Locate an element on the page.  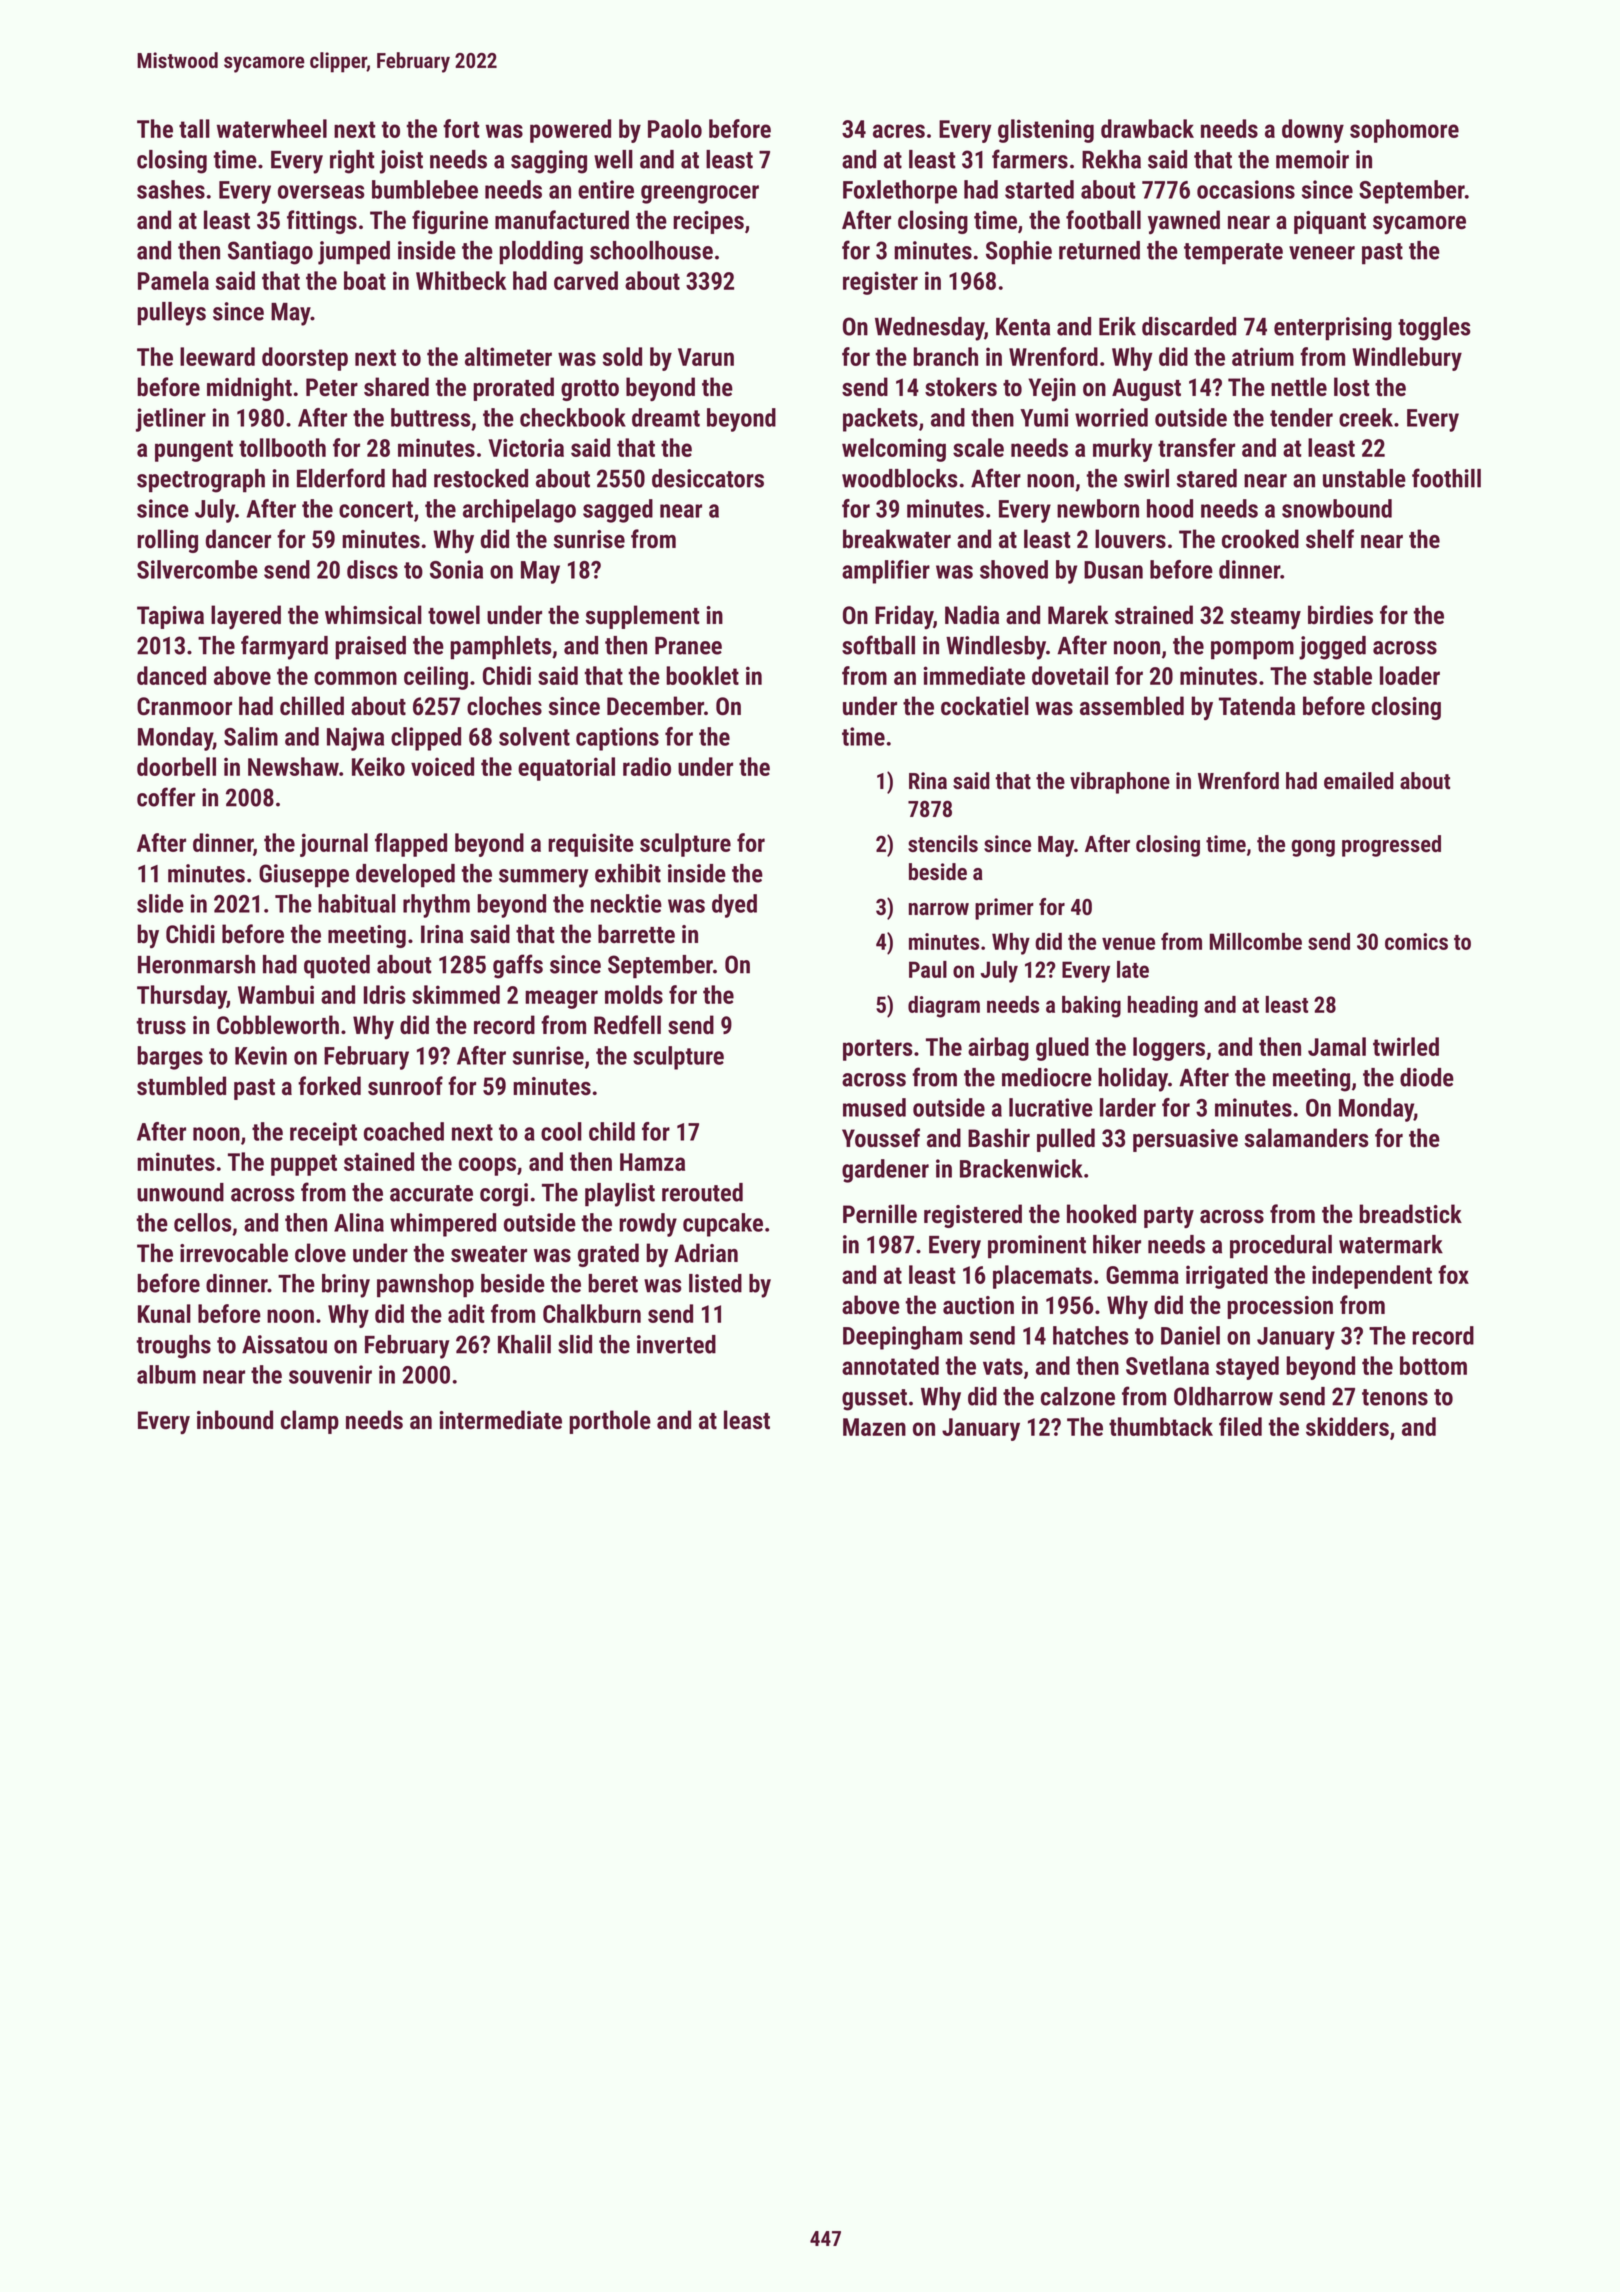
strained is located at coordinates (1154, 615).
